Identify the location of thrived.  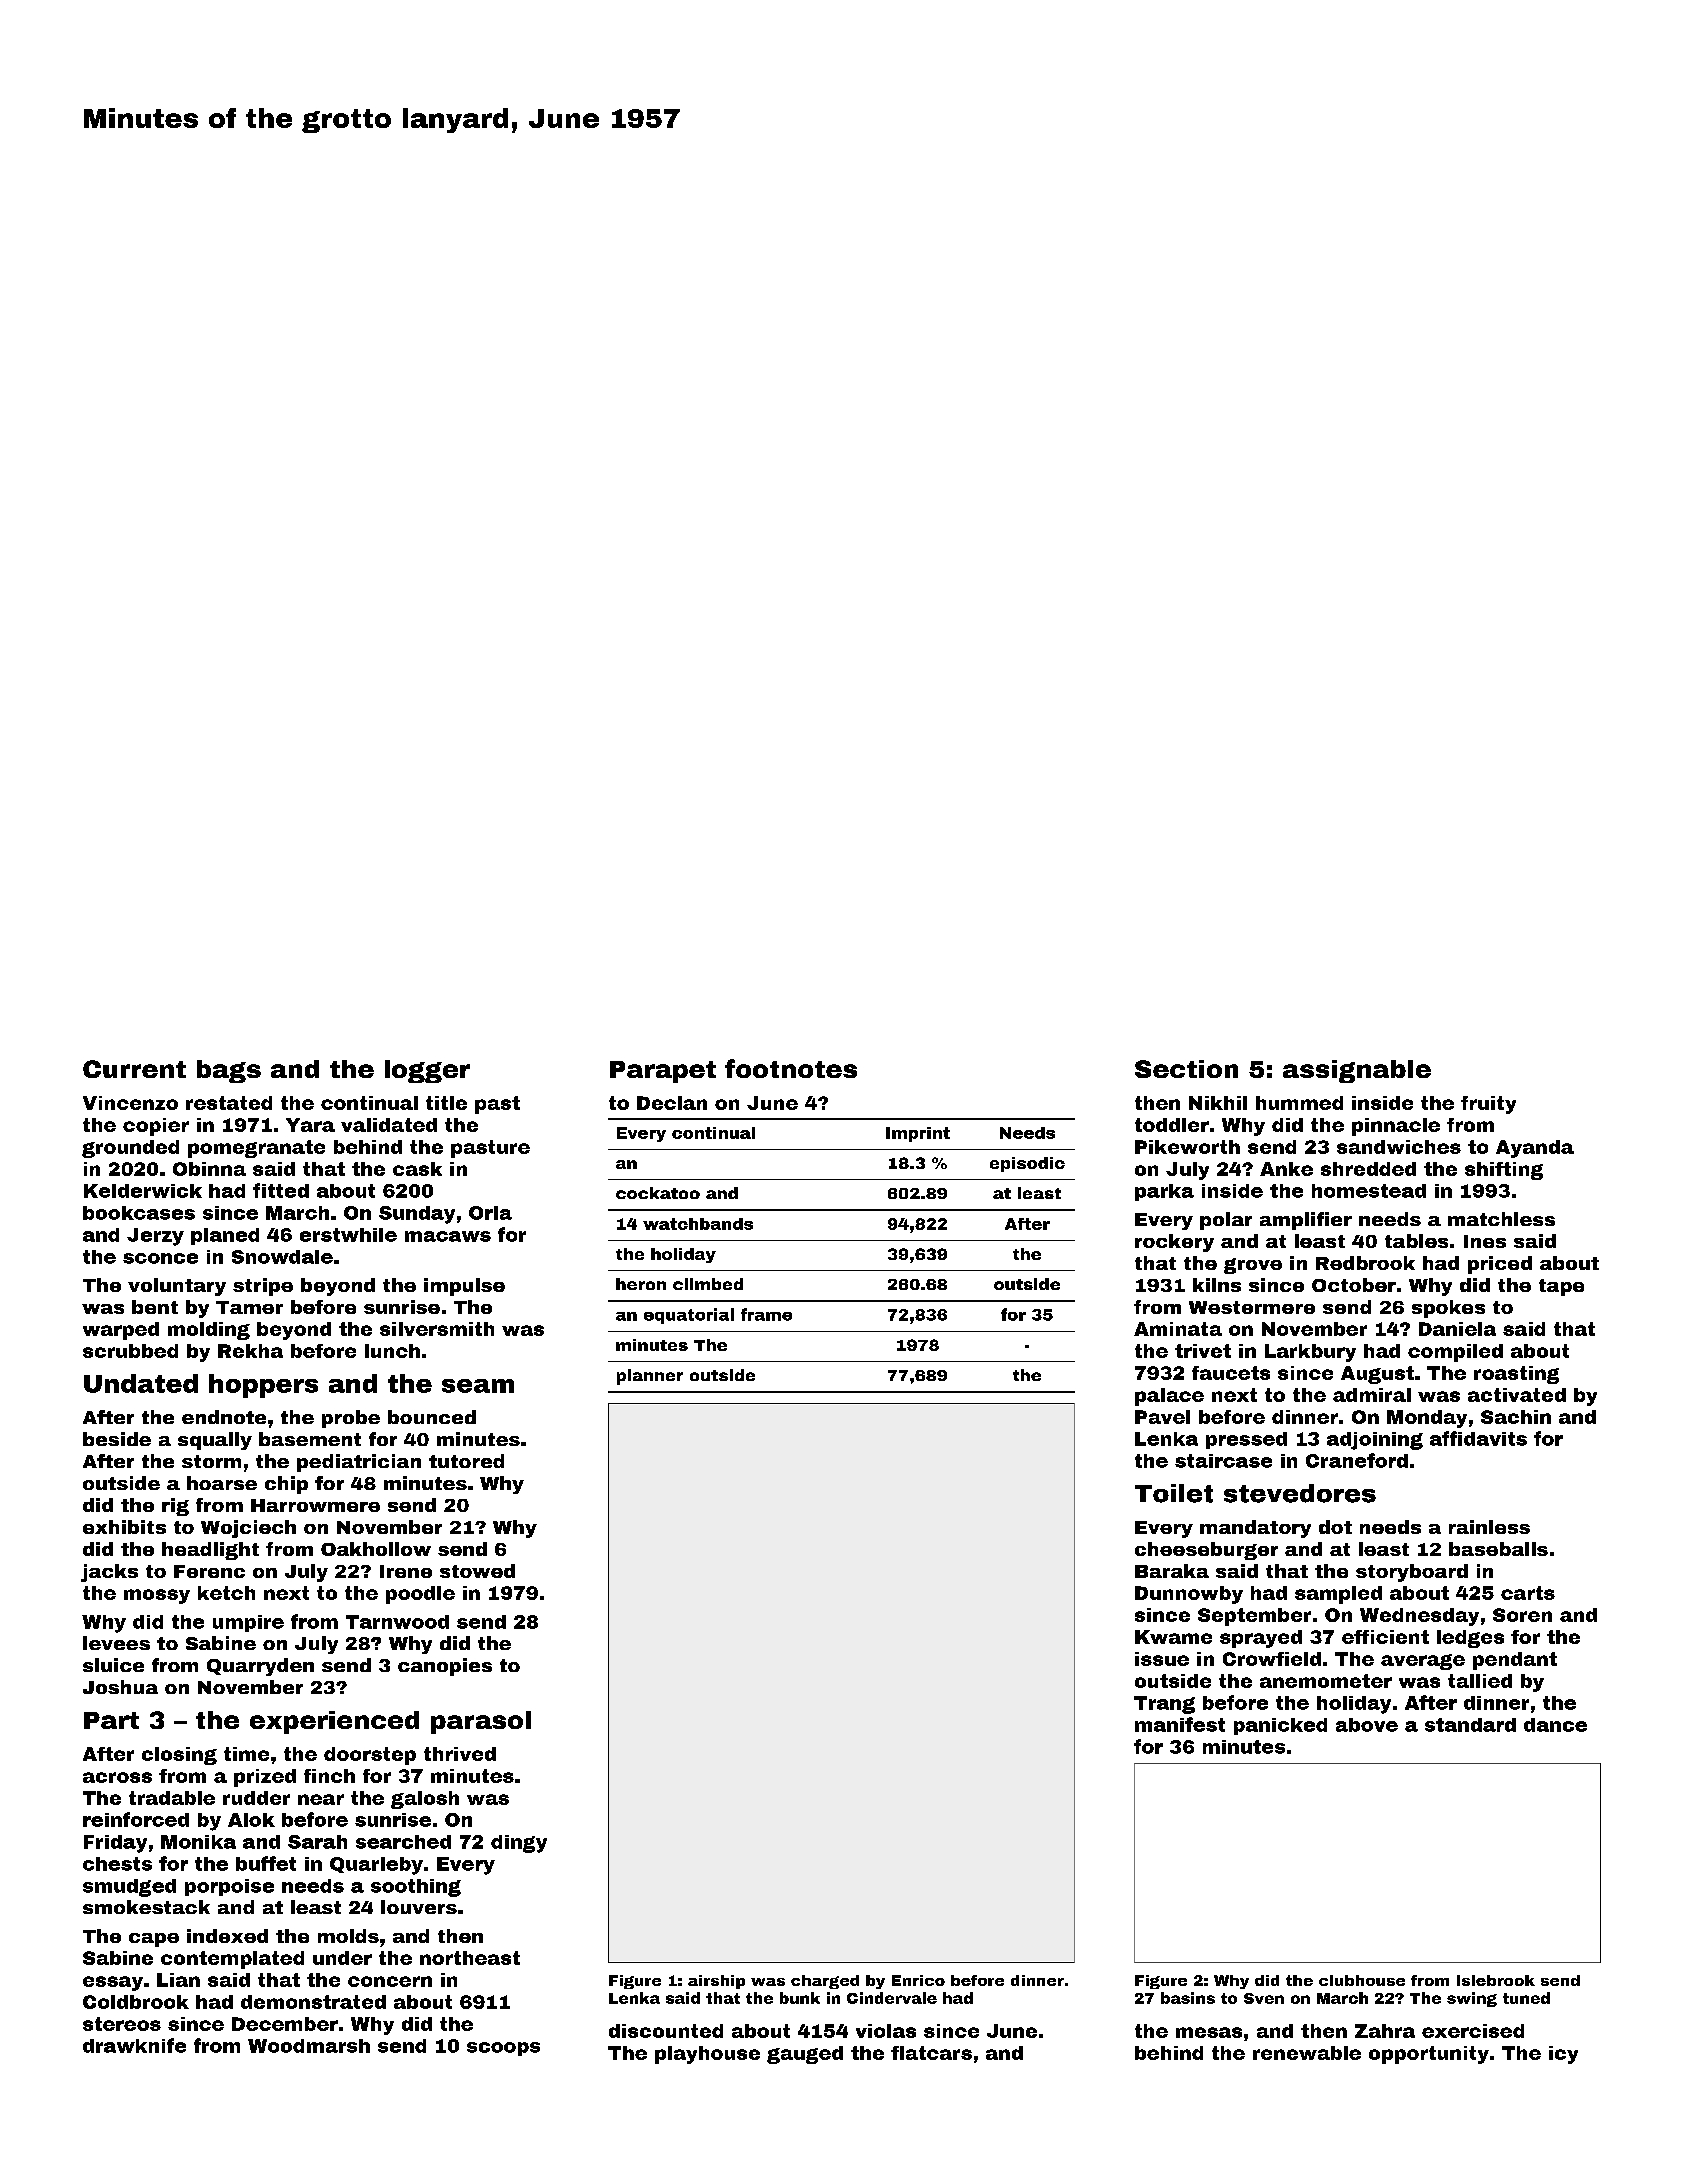
(460, 1754).
